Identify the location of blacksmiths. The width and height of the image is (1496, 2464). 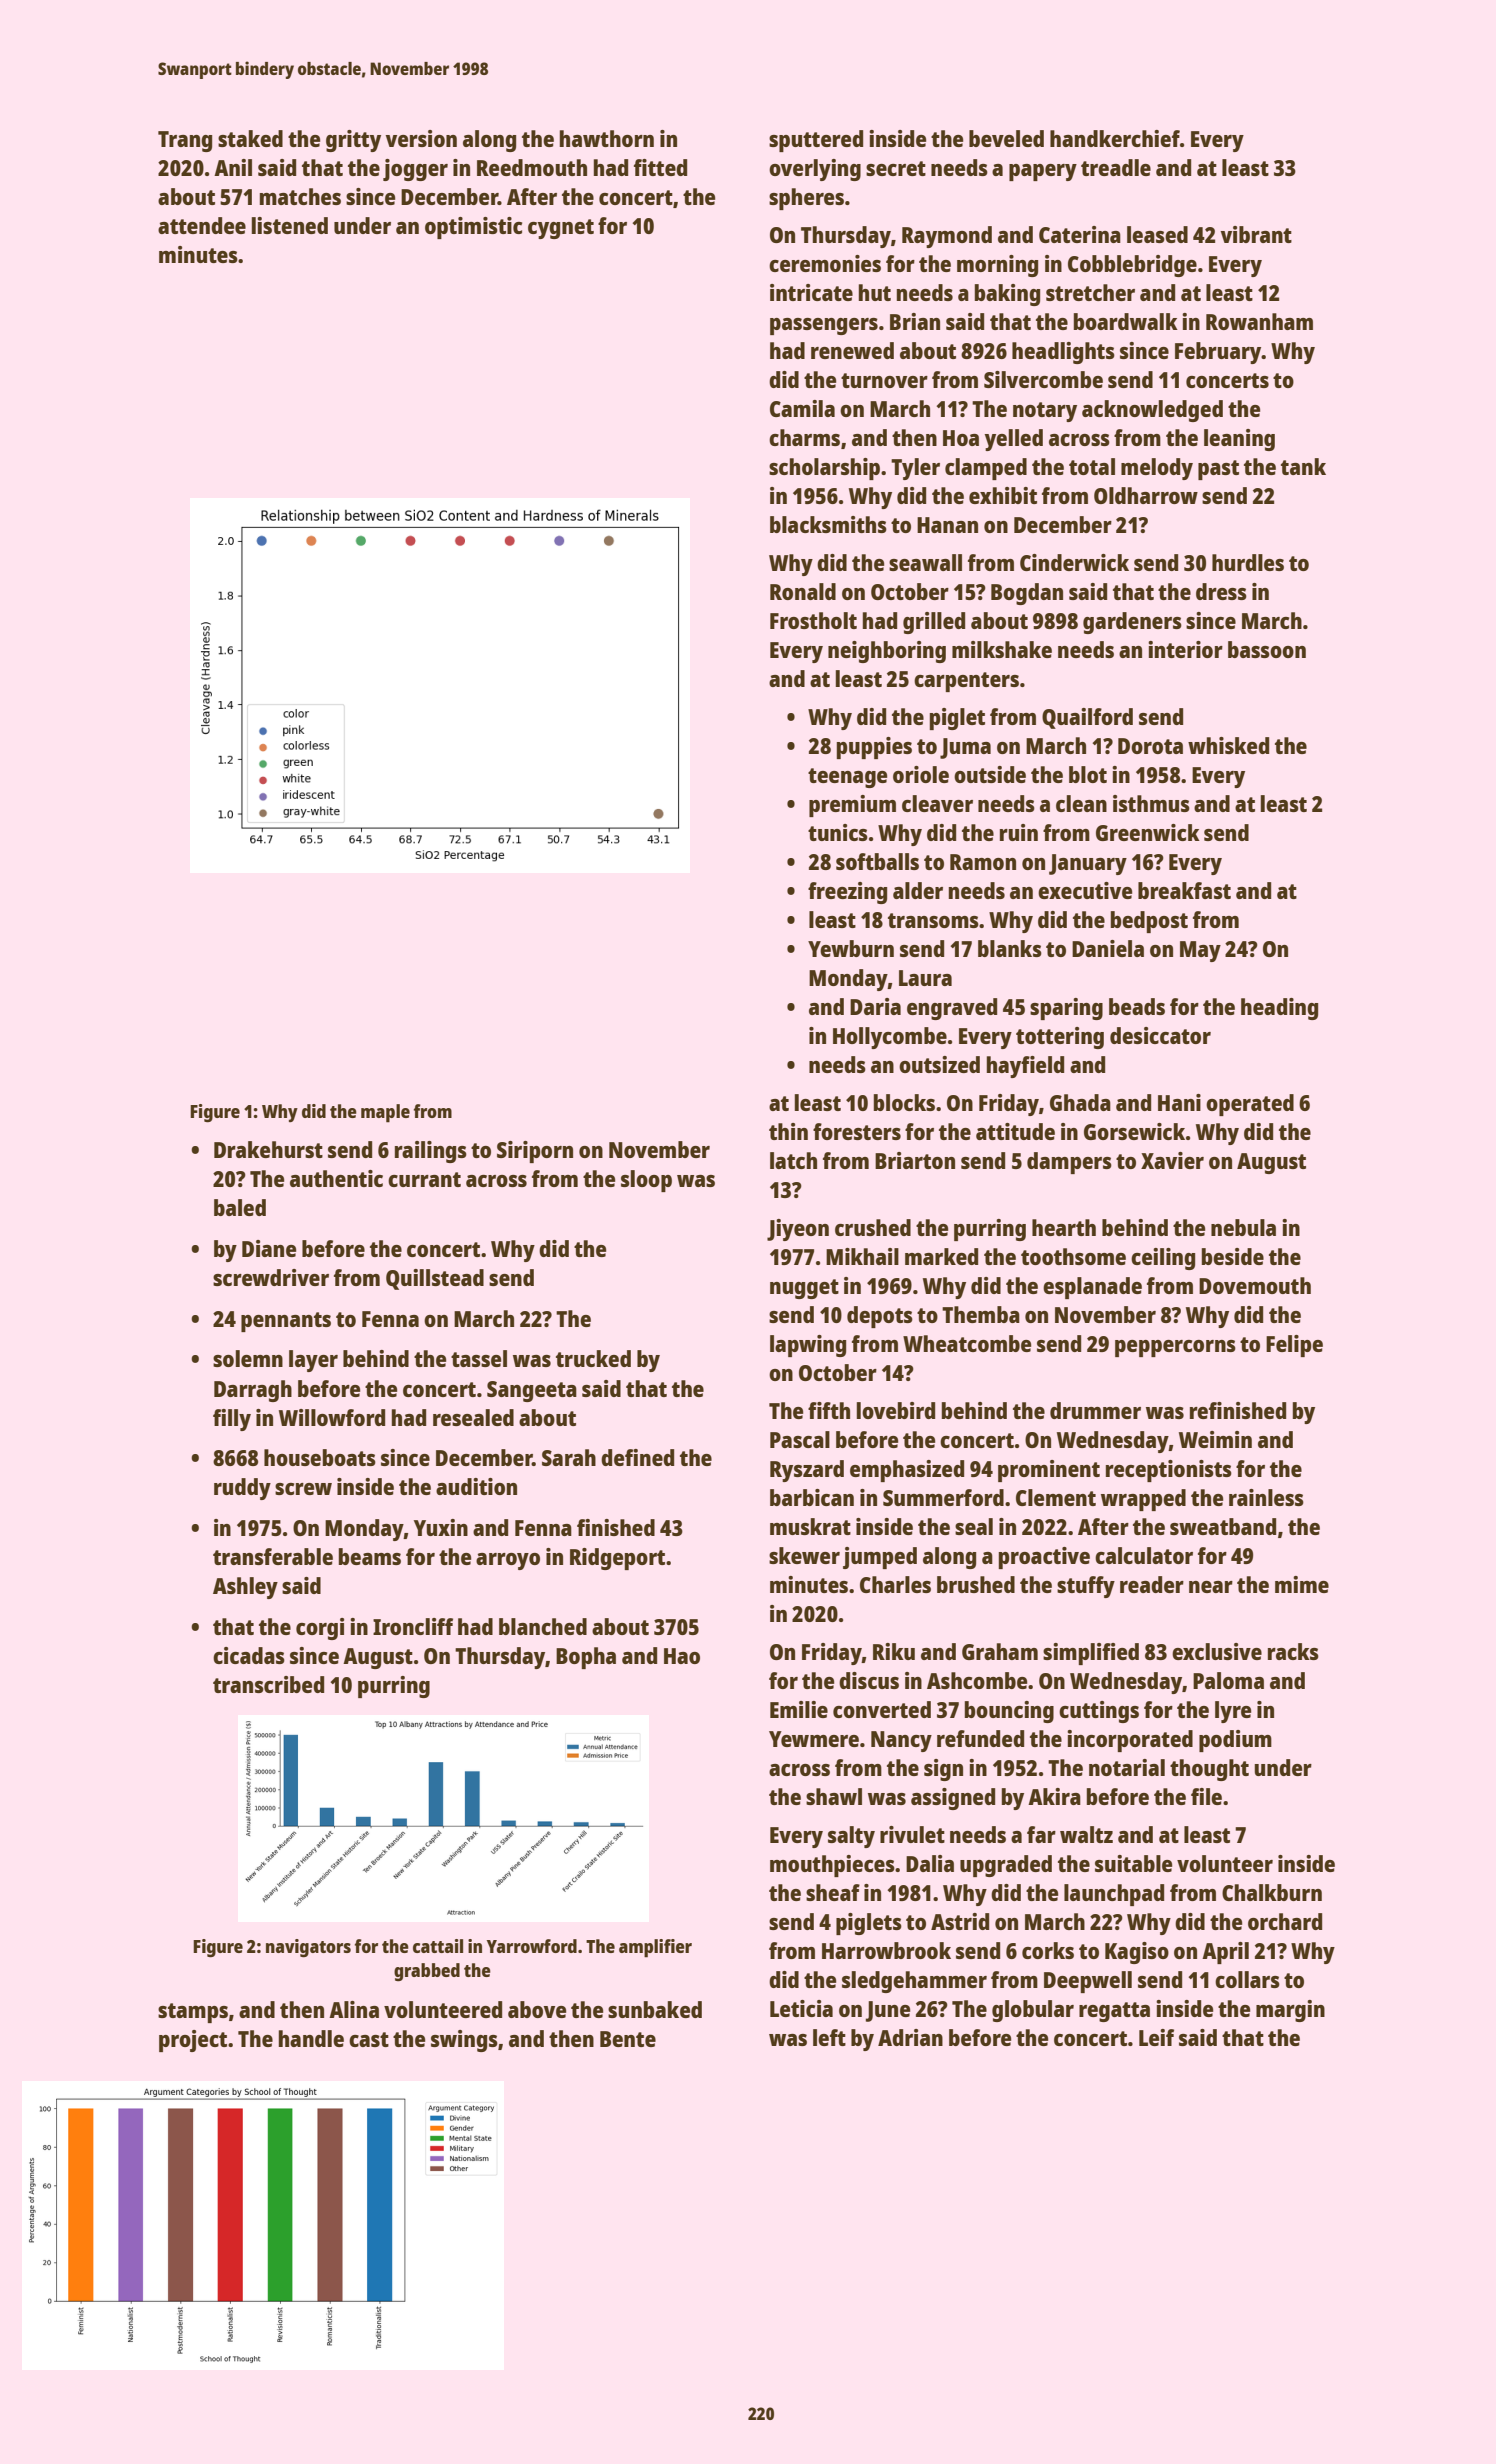
(828, 524).
